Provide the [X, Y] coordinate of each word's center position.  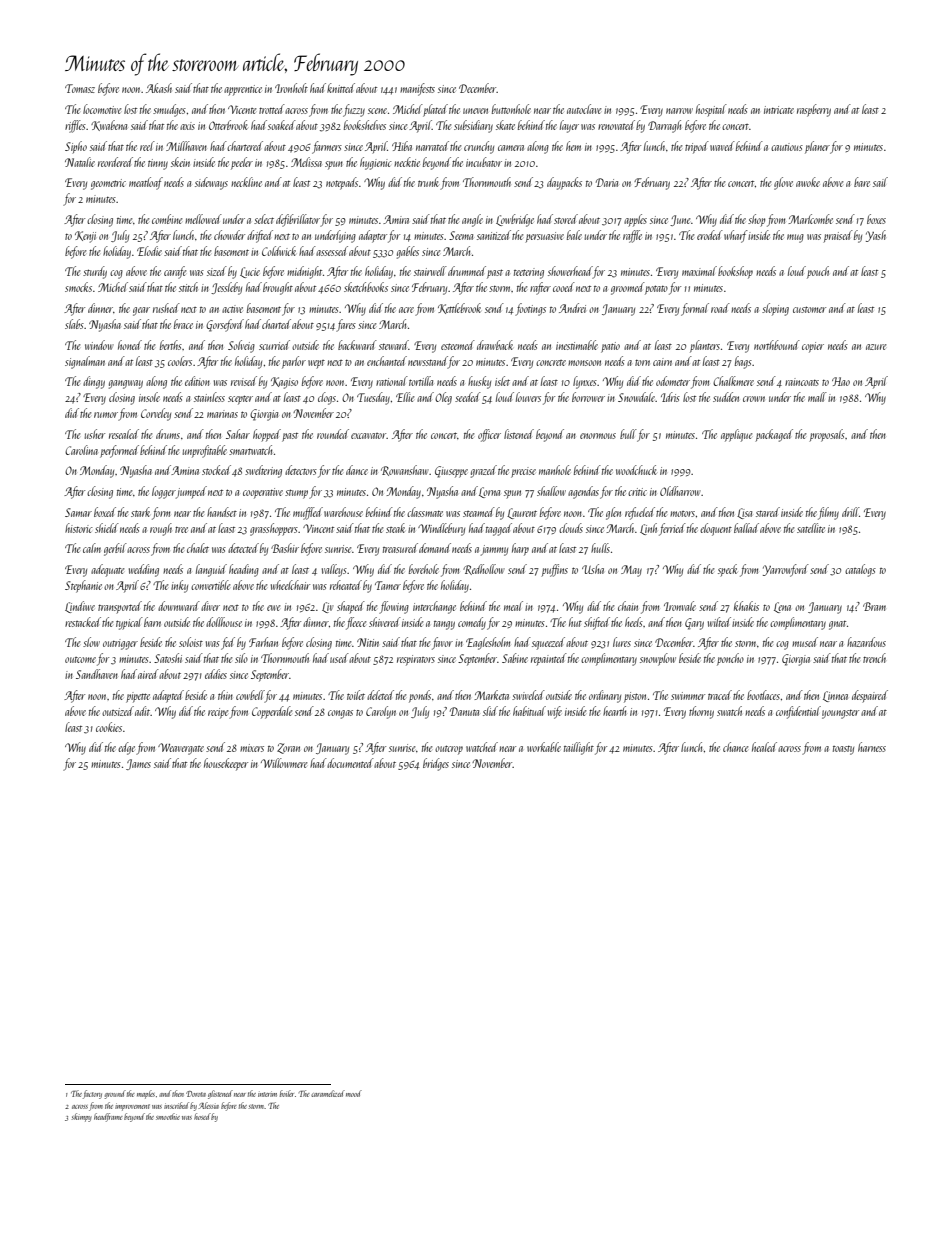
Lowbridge [515, 220]
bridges [436, 764]
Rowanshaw [405, 470]
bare [862, 182]
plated [435, 110]
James [138, 764]
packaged [774, 435]
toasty [843, 750]
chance [735, 747]
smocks [78, 287]
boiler [287, 1093]
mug [795, 238]
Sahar [238, 434]
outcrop [449, 750]
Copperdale [272, 712]
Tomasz [80, 88]
